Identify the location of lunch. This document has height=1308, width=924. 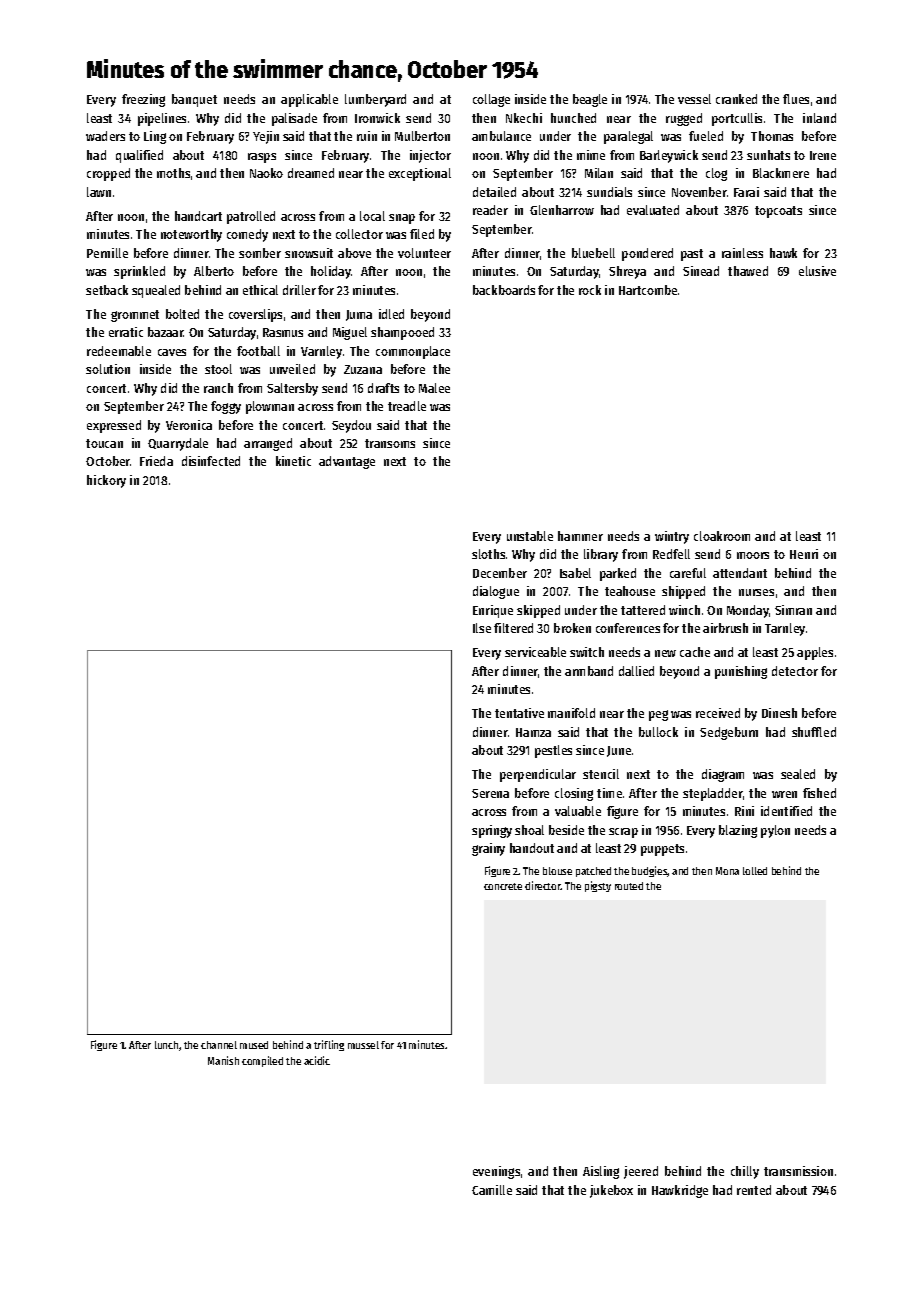
(166, 1045).
